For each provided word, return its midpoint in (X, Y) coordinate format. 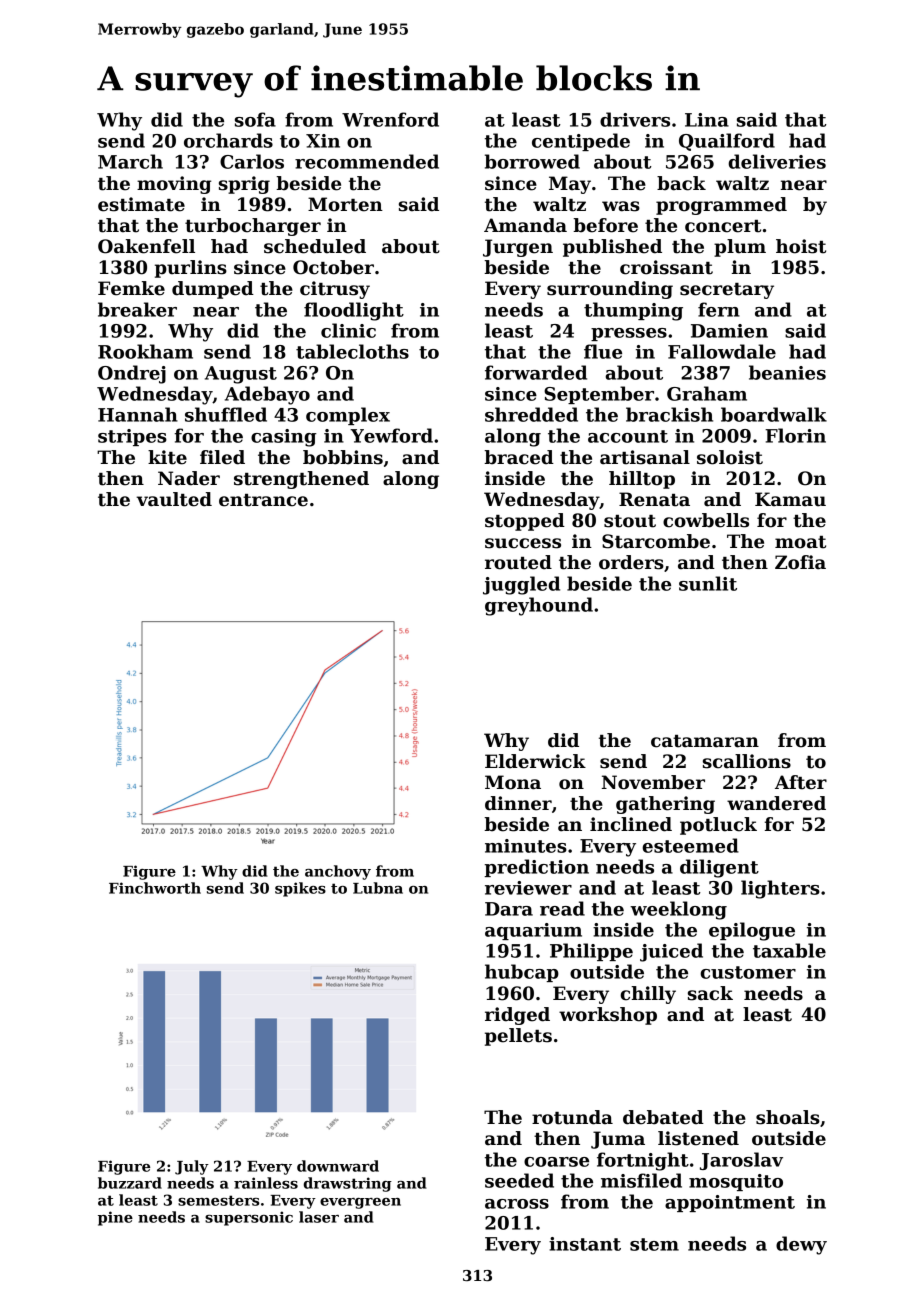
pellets (518, 1037)
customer (748, 972)
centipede (581, 142)
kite (167, 457)
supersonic (249, 1218)
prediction (536, 868)
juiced (671, 952)
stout (630, 521)
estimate (141, 204)
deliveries (777, 161)
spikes (300, 889)
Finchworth (155, 888)
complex (348, 416)
